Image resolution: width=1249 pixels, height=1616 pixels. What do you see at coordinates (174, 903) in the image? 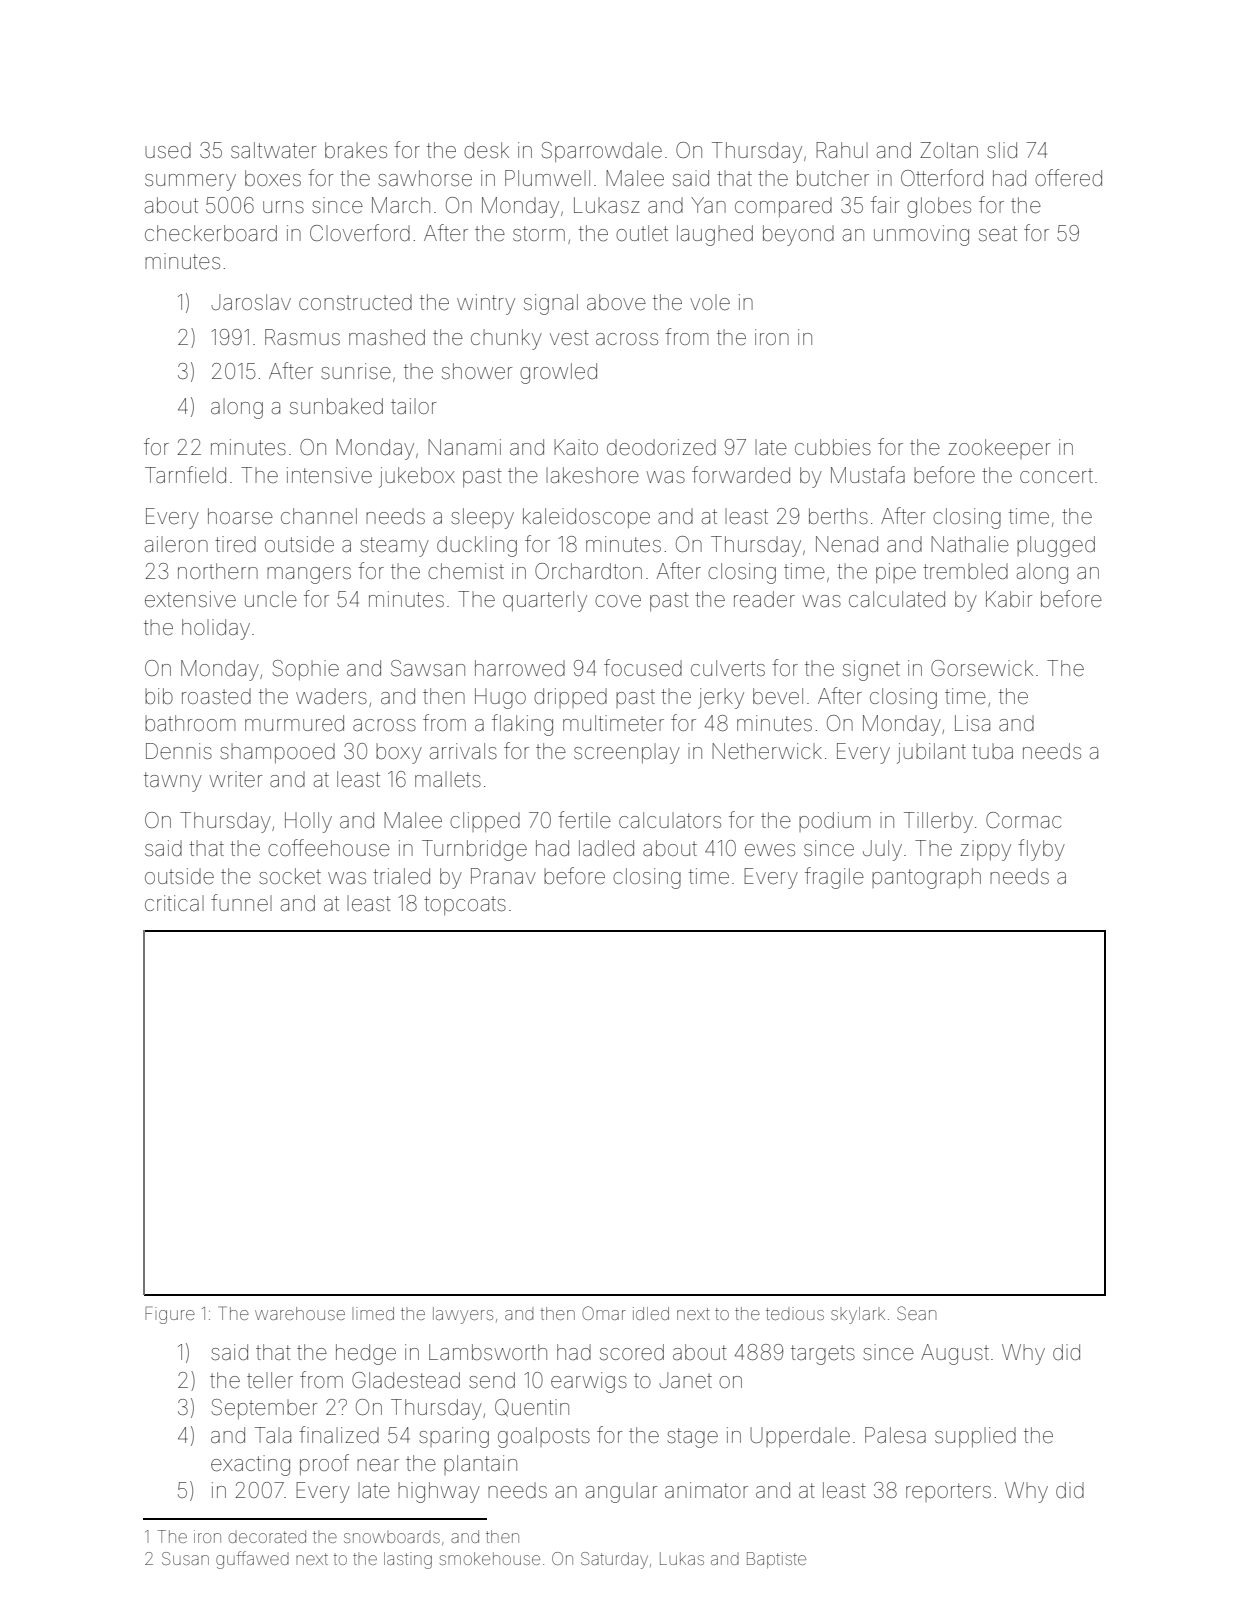
I see `critical` at bounding box center [174, 903].
